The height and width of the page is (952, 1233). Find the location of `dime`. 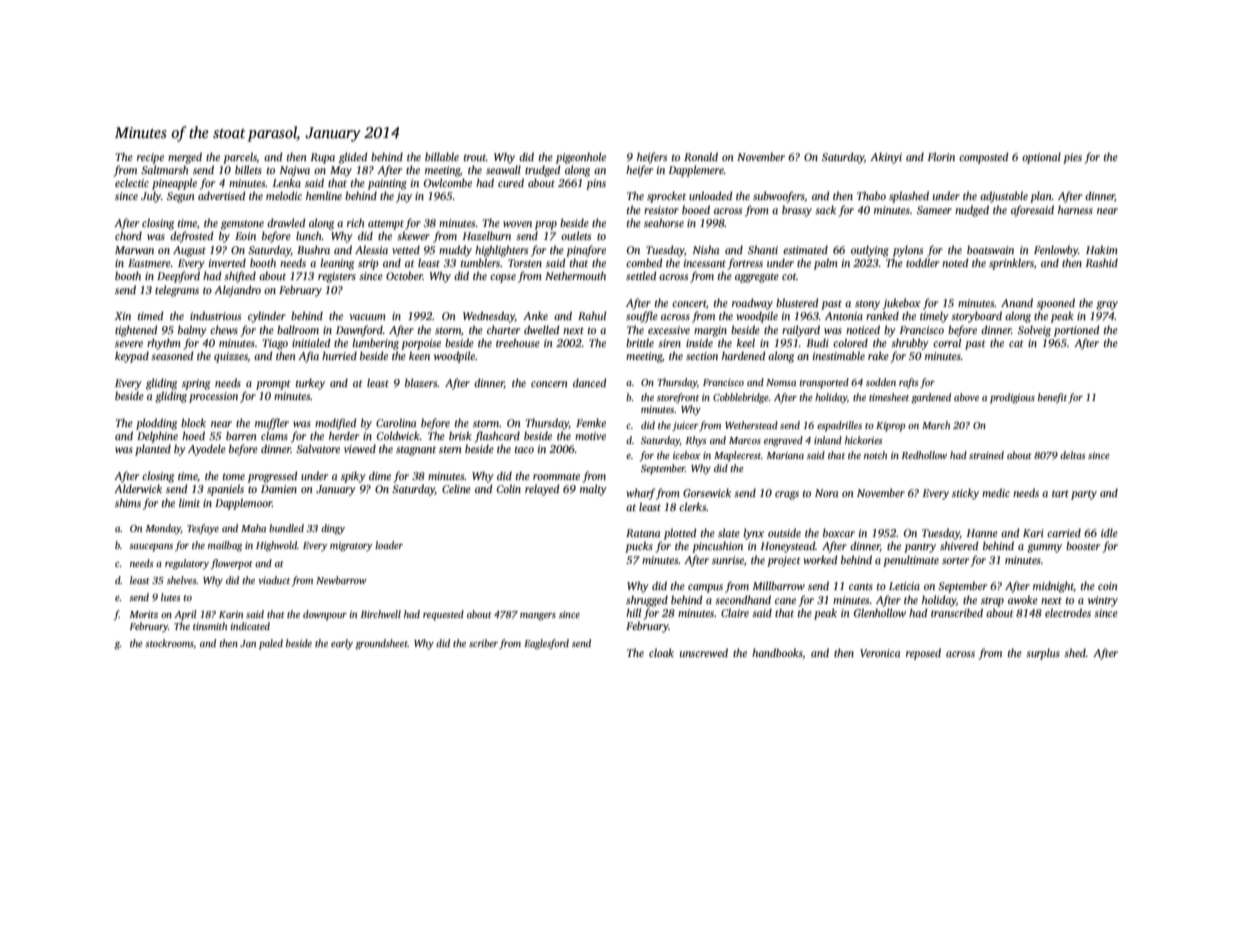

dime is located at coordinates (380, 475).
